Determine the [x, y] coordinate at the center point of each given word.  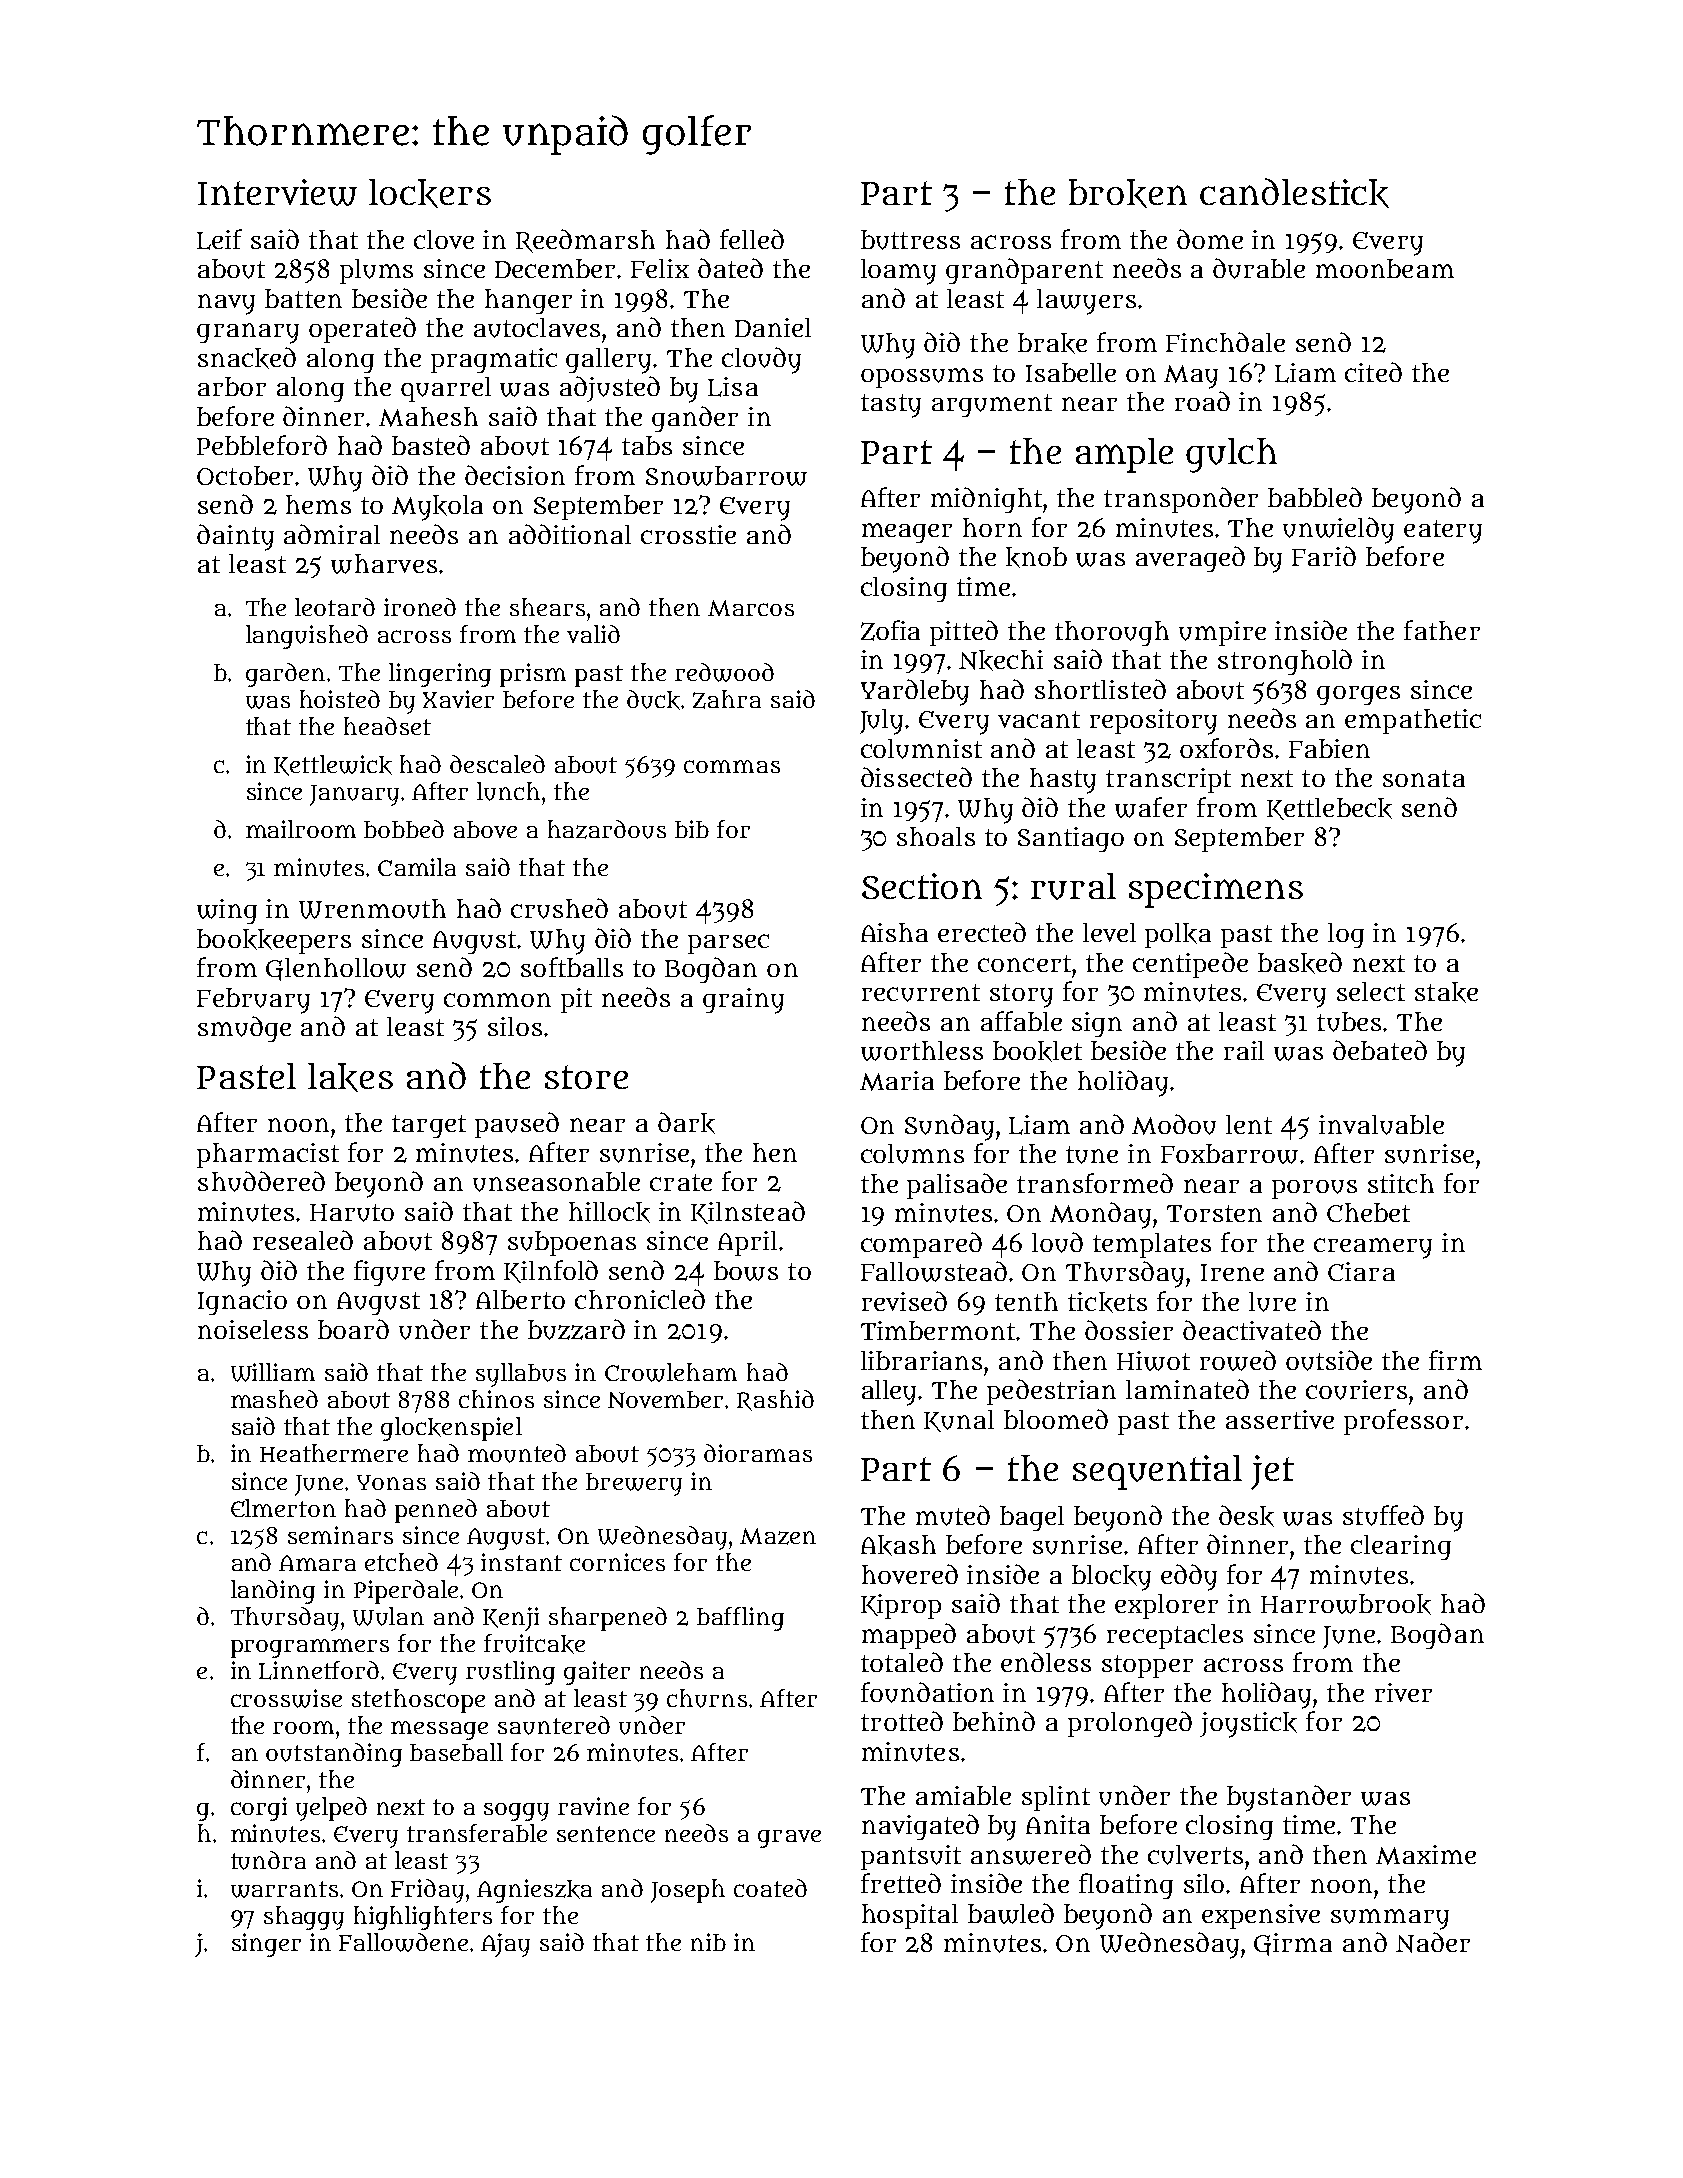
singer [266, 1945]
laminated [1187, 1389]
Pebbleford [262, 445]
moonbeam [1385, 268]
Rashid [775, 1400]
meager [907, 533]
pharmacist [268, 1155]
